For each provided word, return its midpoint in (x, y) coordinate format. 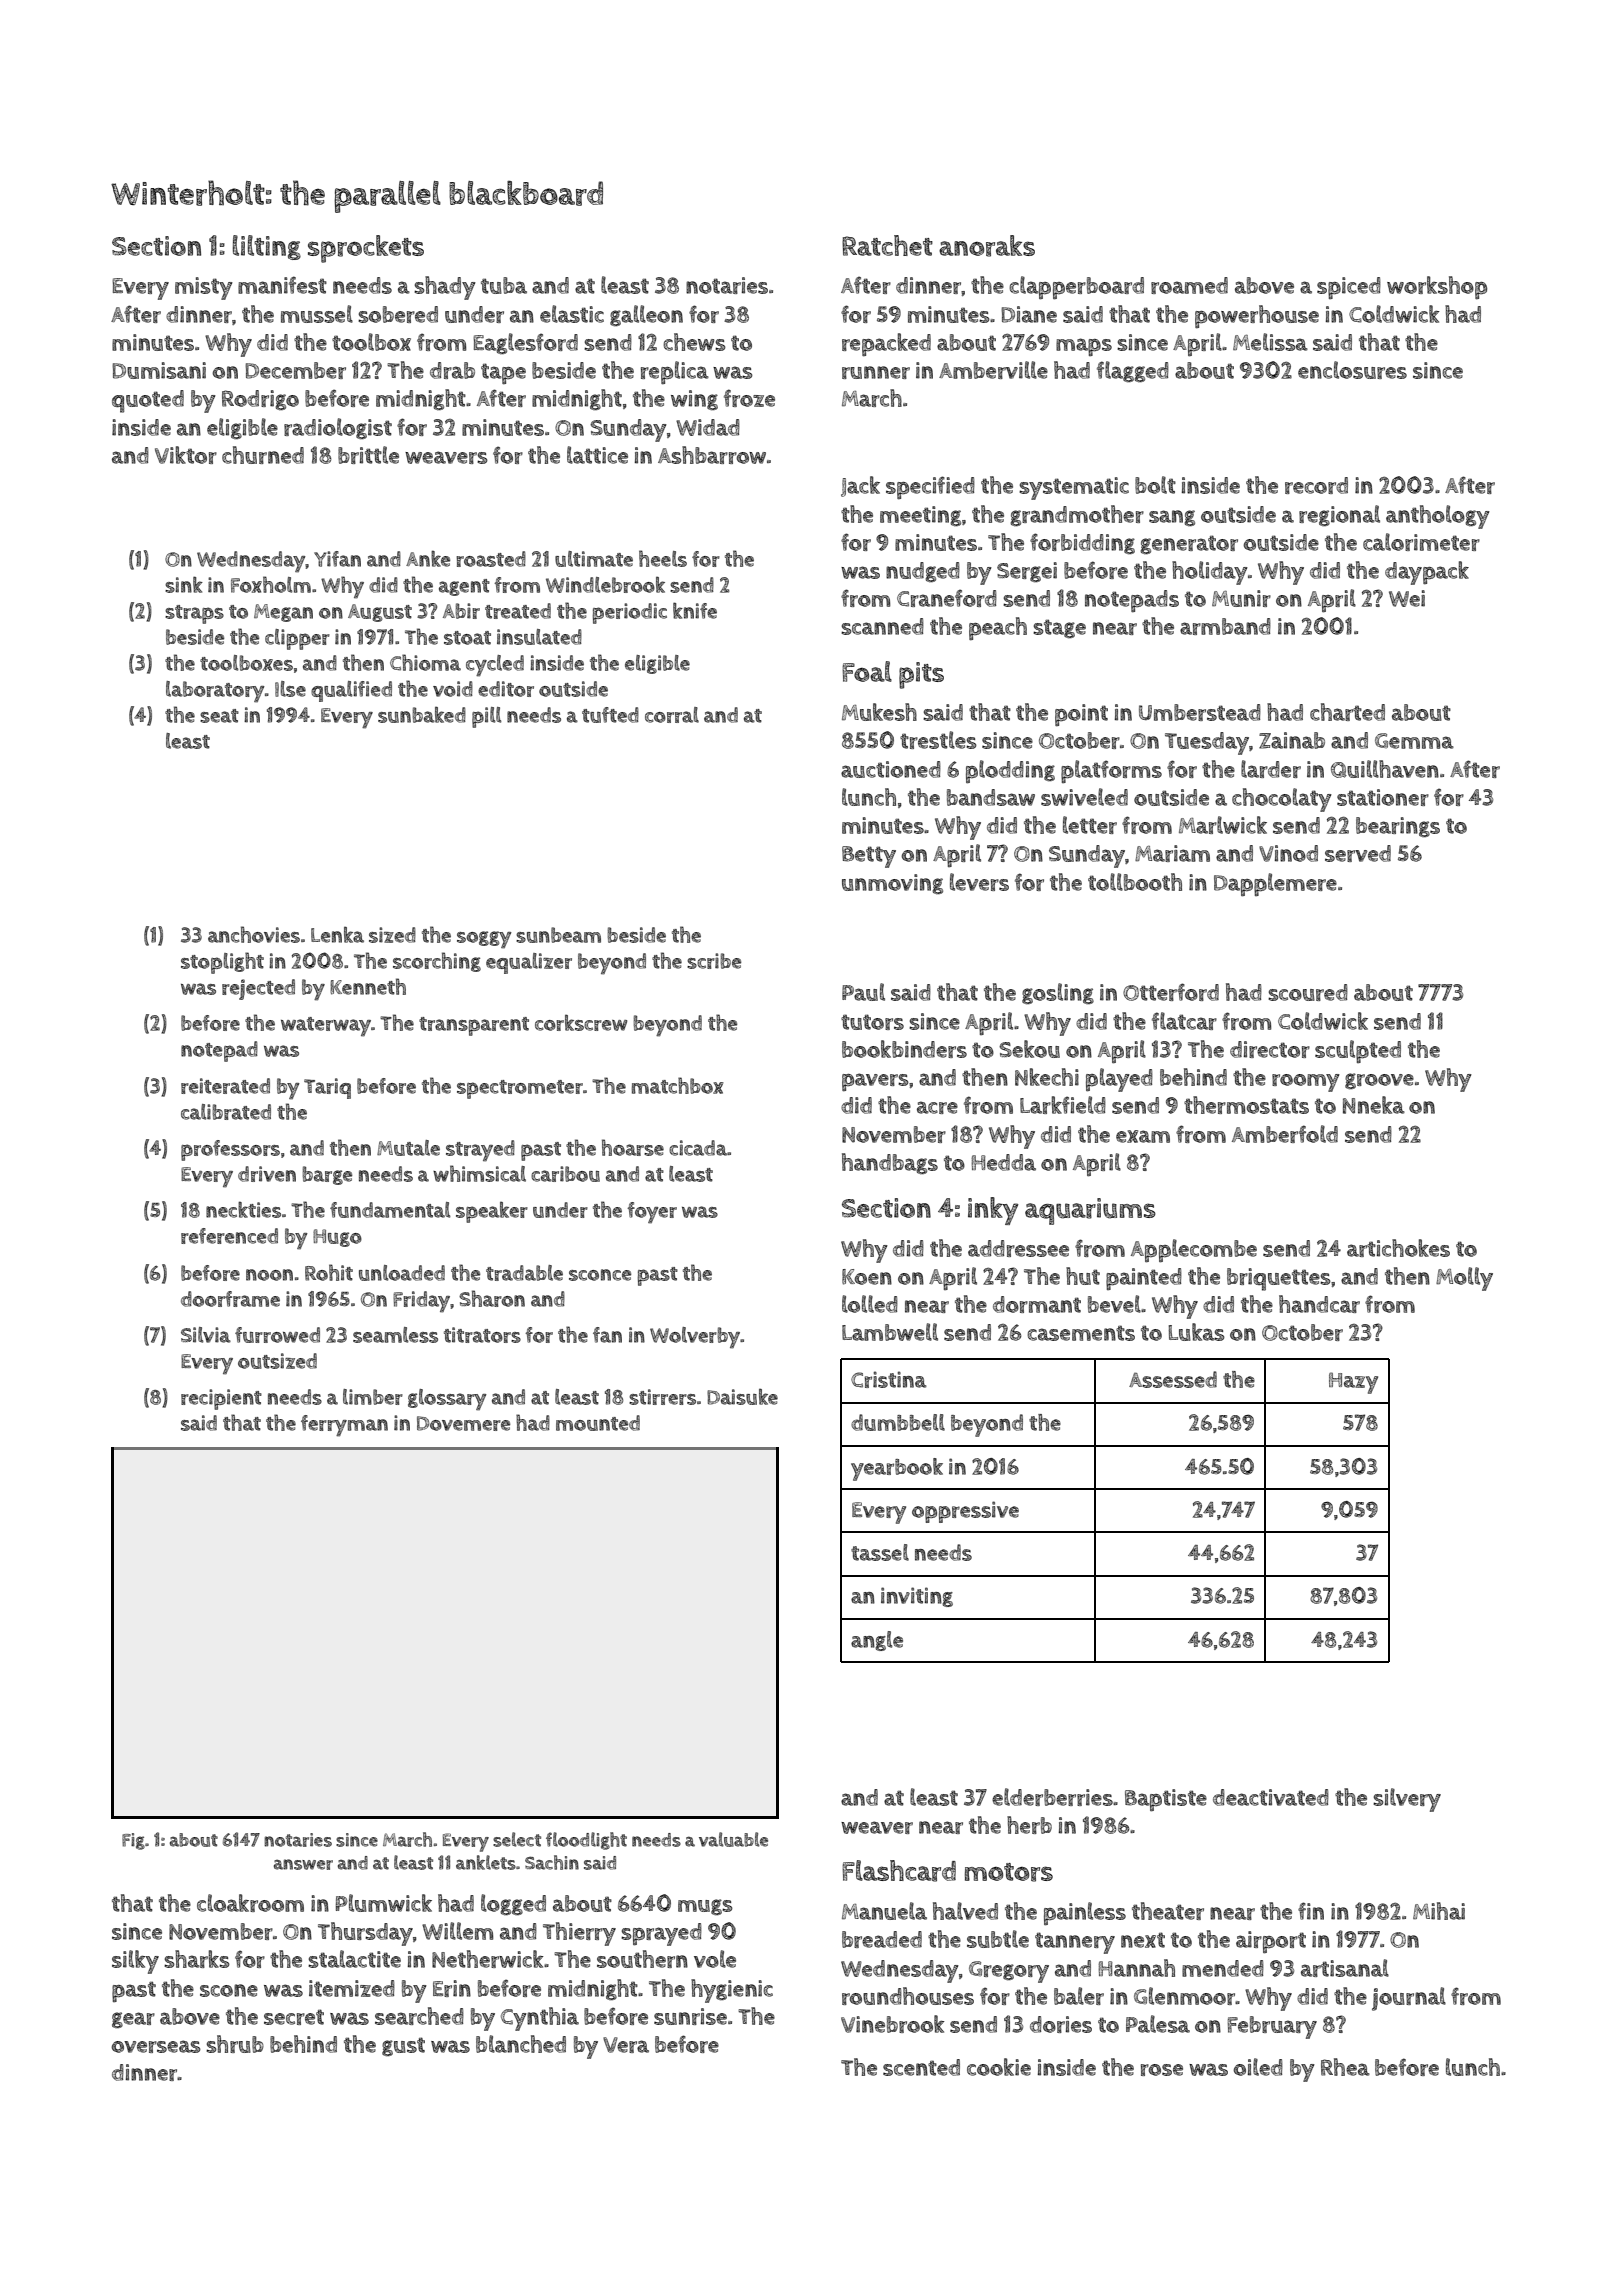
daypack (1427, 573)
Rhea (1345, 2067)
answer (303, 1864)
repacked (886, 345)
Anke (428, 558)
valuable (733, 1839)
